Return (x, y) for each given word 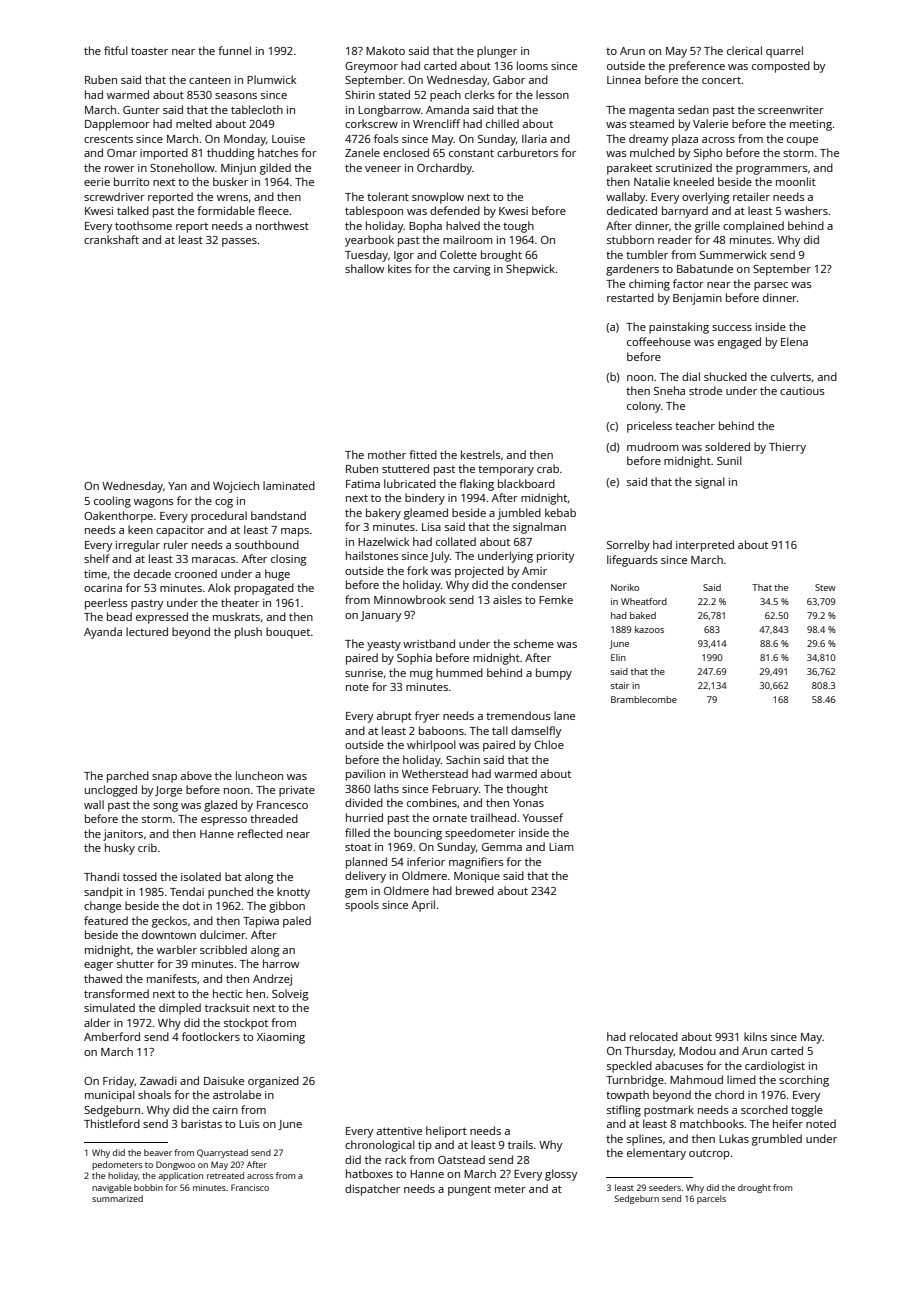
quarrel (784, 52)
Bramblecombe (644, 699)
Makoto (385, 50)
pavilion (365, 775)
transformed (116, 993)
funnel (234, 50)
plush (248, 633)
